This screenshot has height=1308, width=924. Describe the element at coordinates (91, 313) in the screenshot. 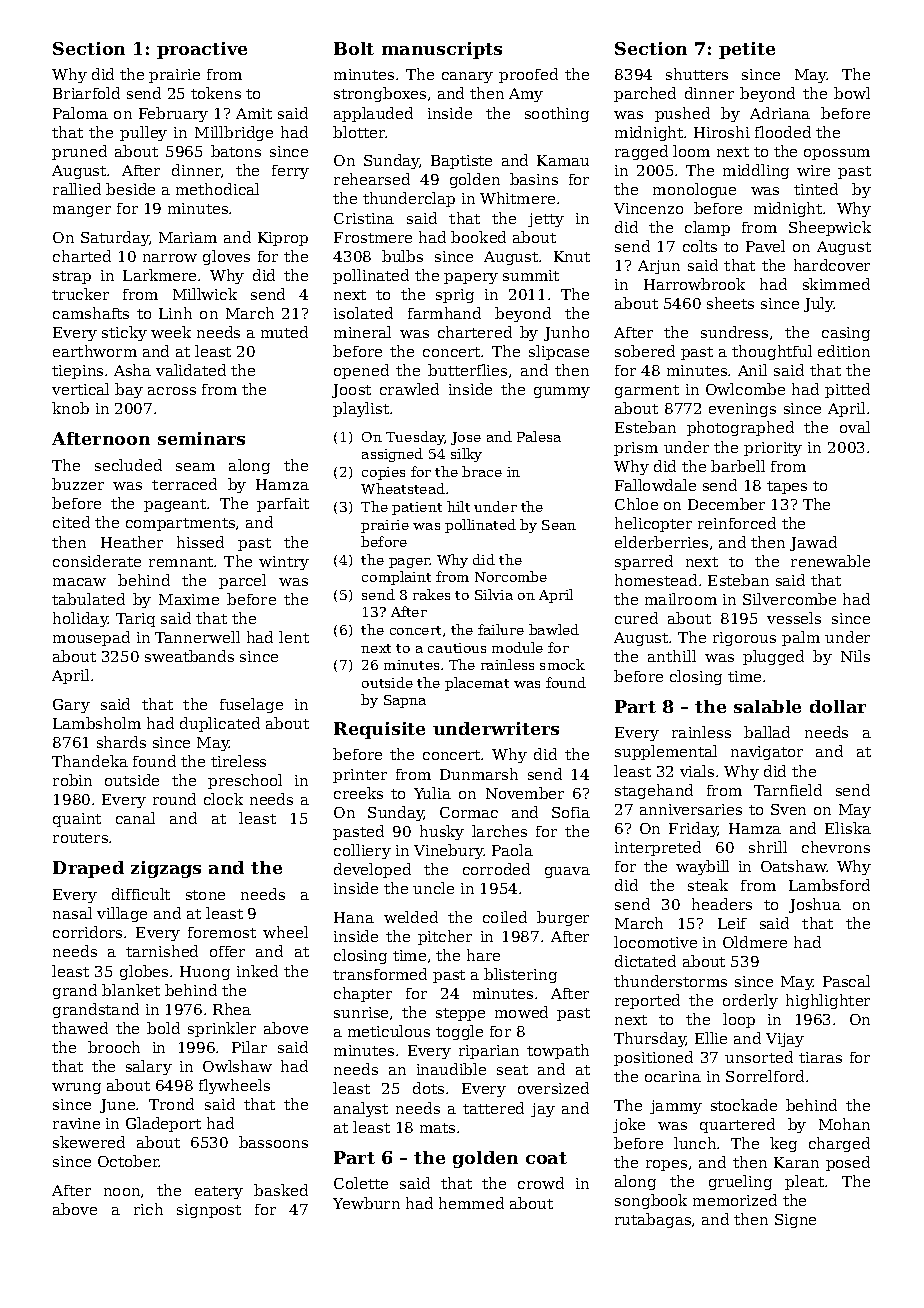

I see `camshafts` at that location.
